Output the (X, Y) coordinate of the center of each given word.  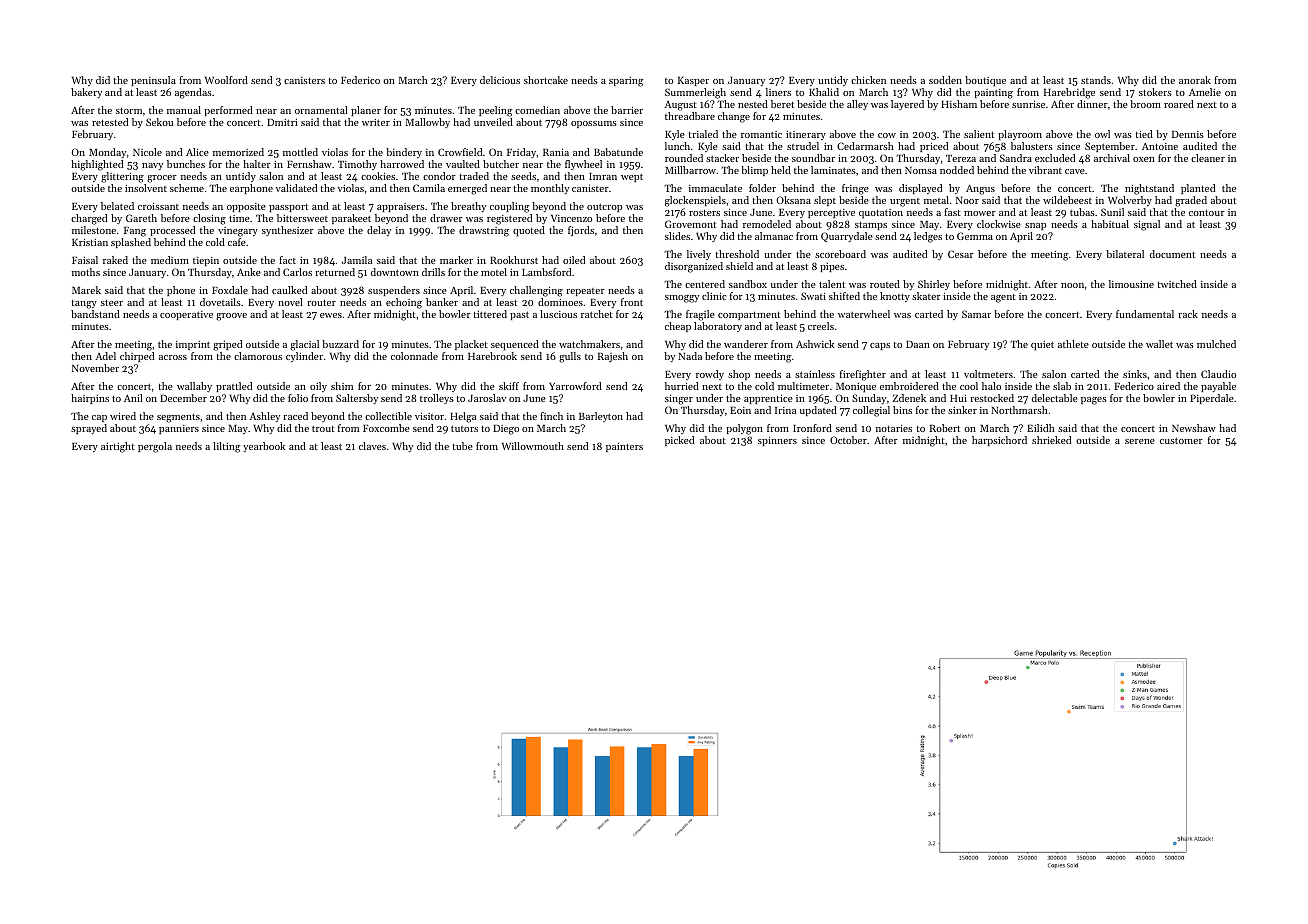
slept (825, 201)
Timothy (357, 165)
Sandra (1016, 158)
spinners (777, 441)
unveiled (493, 122)
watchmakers (589, 344)
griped (227, 345)
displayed (920, 189)
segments (178, 418)
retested (110, 122)
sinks (1135, 374)
